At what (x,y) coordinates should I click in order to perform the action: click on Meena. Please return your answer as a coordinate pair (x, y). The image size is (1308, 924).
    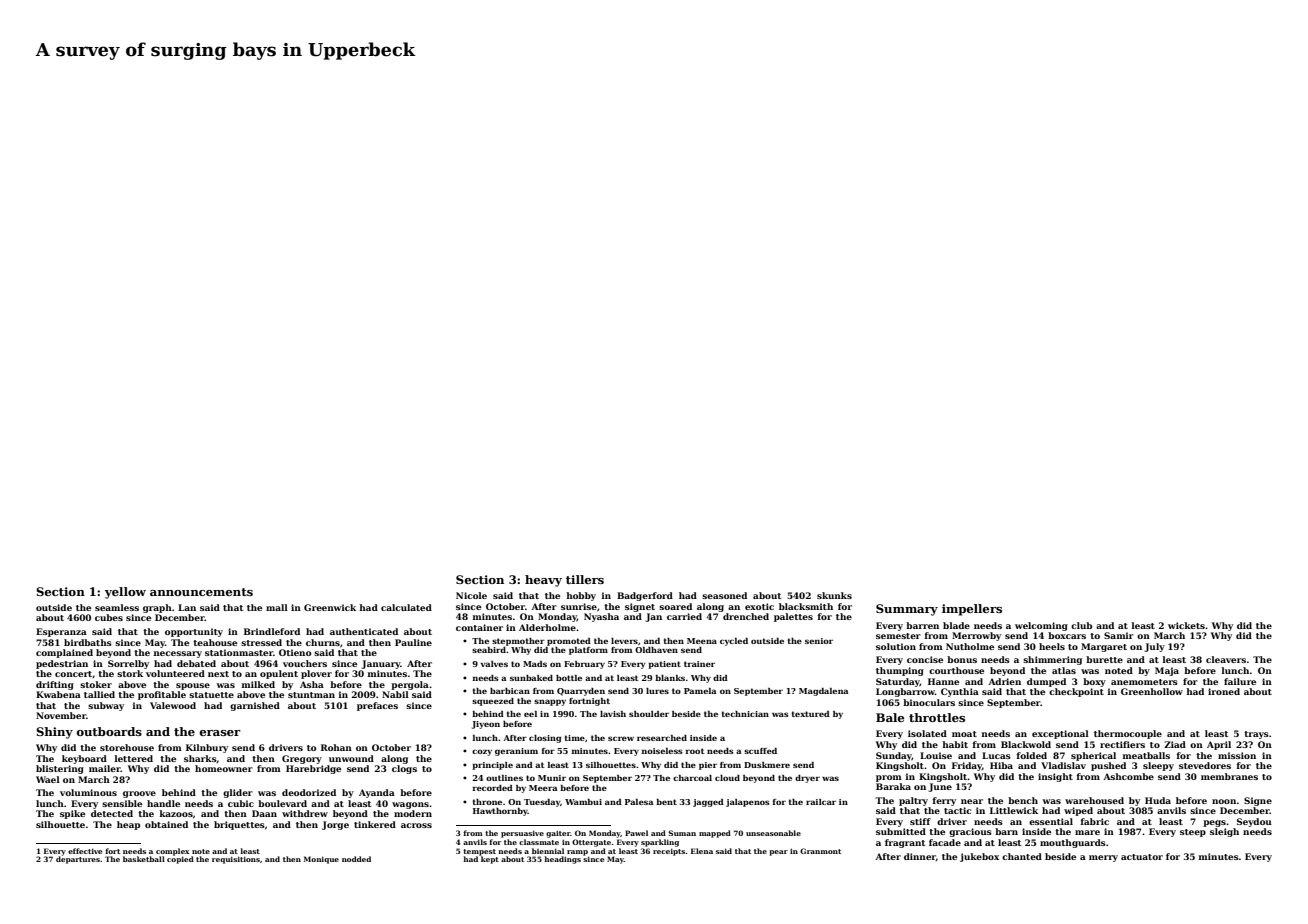
    Looking at the image, I should click on (702, 641).
